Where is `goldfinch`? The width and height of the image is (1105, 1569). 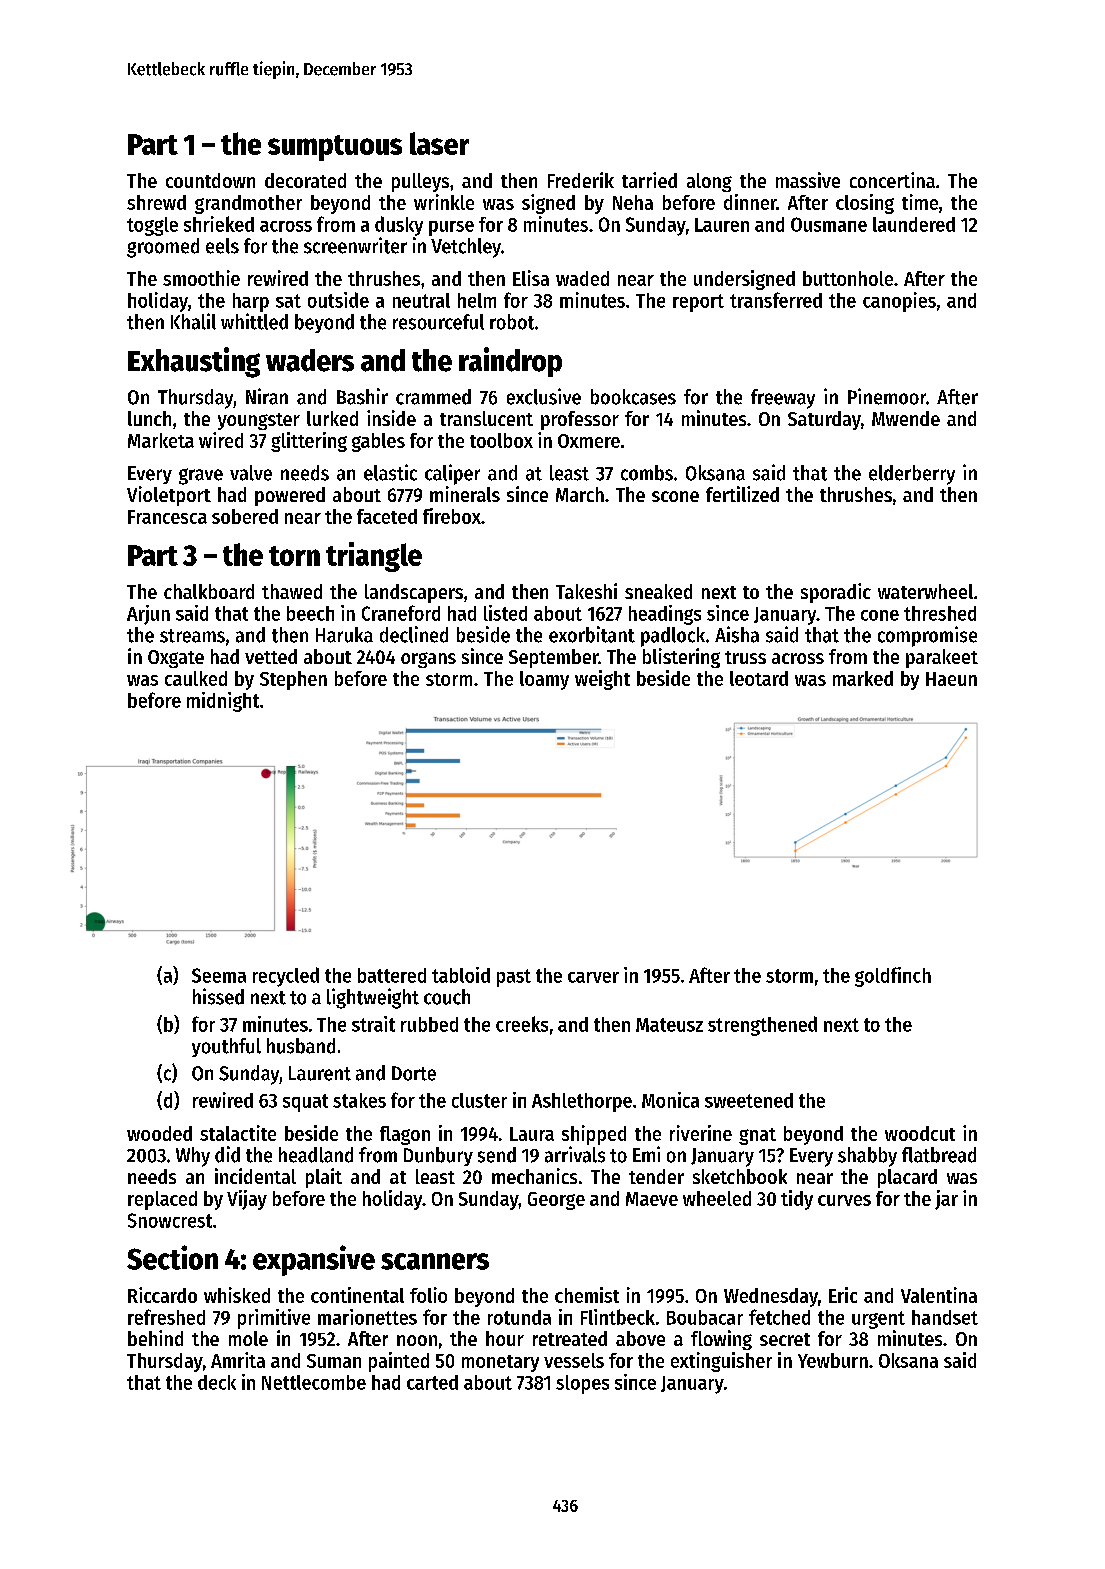 goldfinch is located at coordinates (893, 977).
